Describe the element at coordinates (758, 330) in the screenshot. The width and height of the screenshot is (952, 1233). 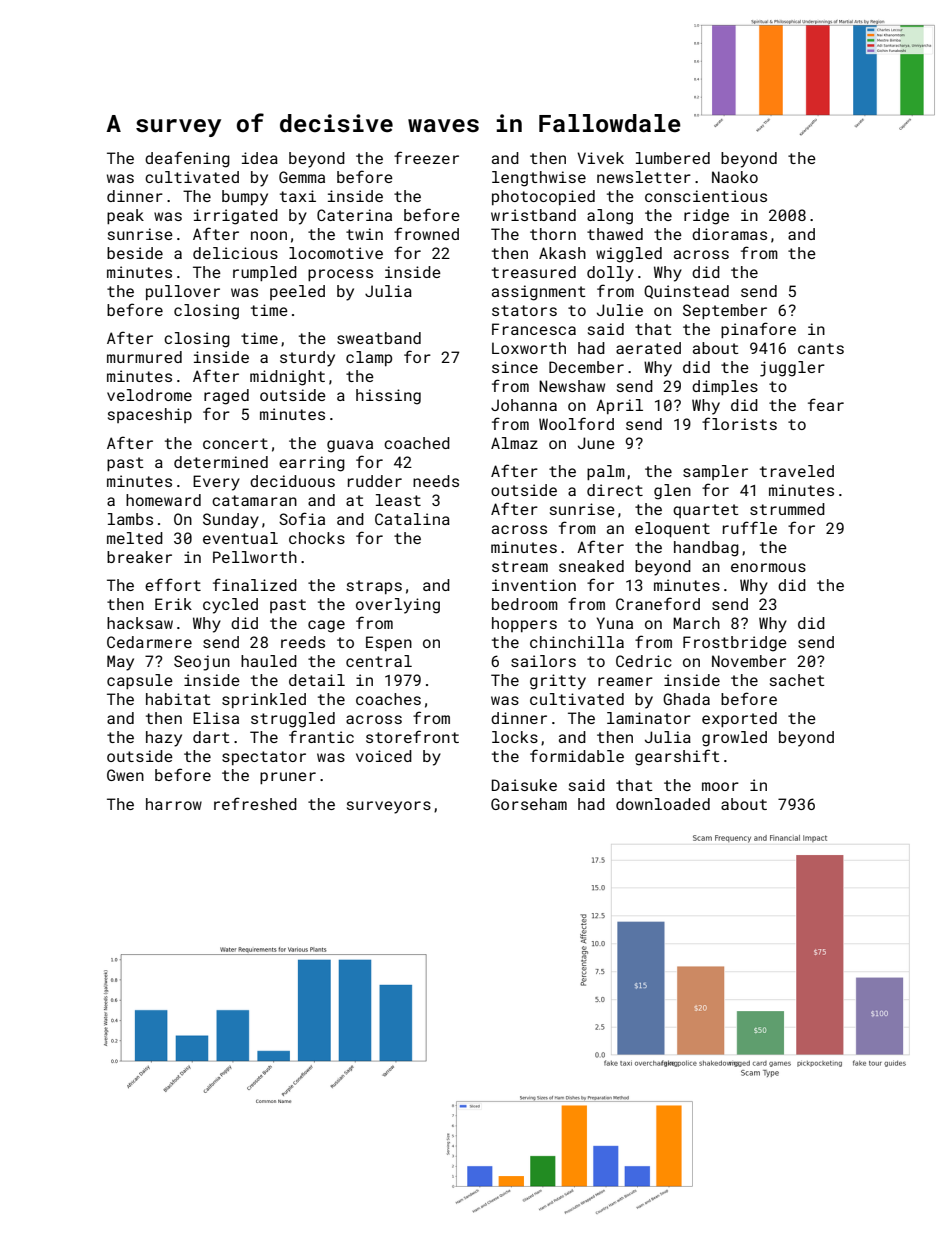
I see `pinafore` at that location.
